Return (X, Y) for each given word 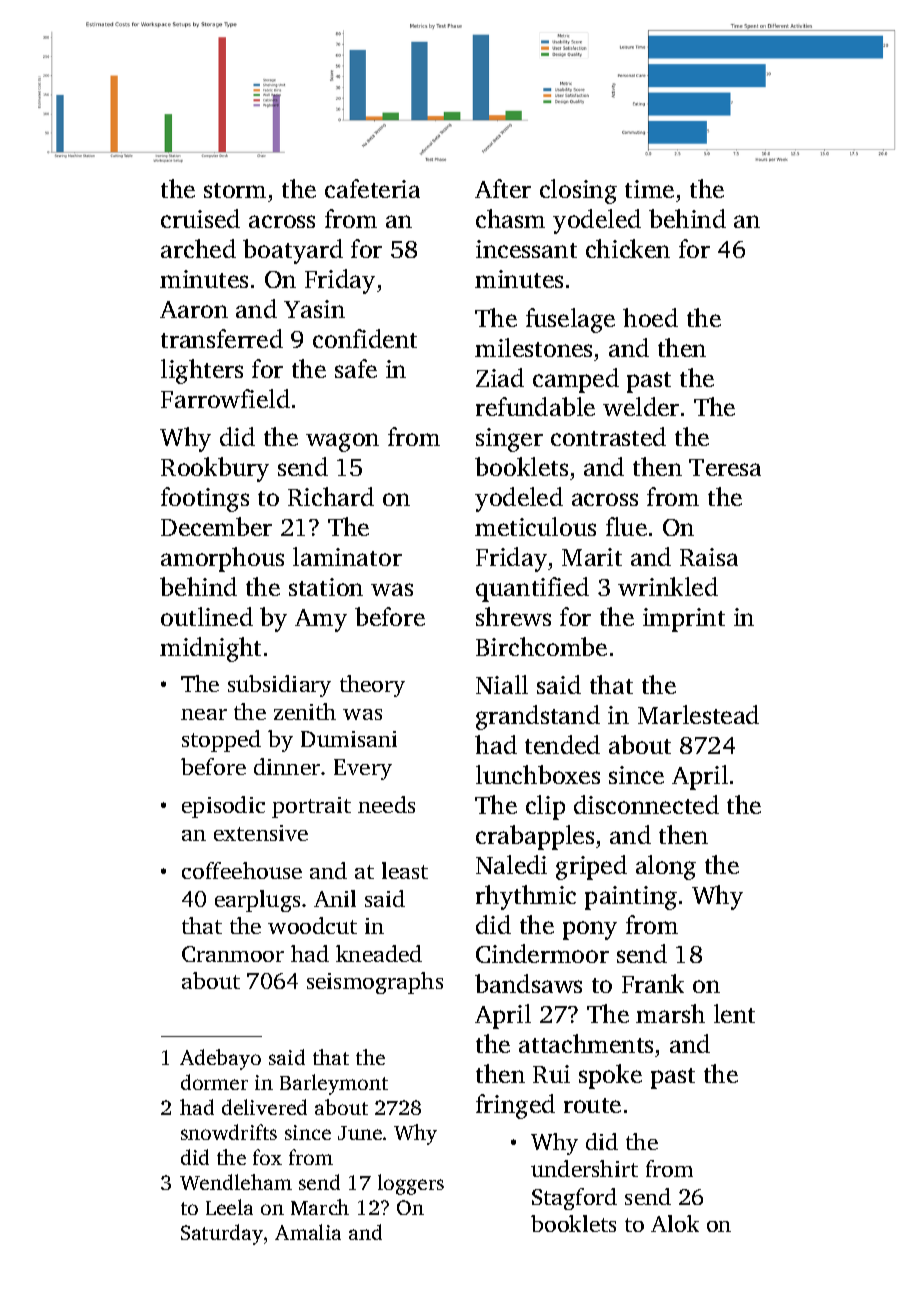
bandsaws (528, 983)
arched (198, 248)
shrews (513, 616)
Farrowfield (225, 398)
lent (734, 1013)
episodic (223, 807)
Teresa (725, 467)
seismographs (375, 983)
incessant (526, 249)
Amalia (308, 1232)
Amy (321, 620)
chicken (628, 248)
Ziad (500, 377)
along (666, 867)
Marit (592, 557)
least (405, 870)
